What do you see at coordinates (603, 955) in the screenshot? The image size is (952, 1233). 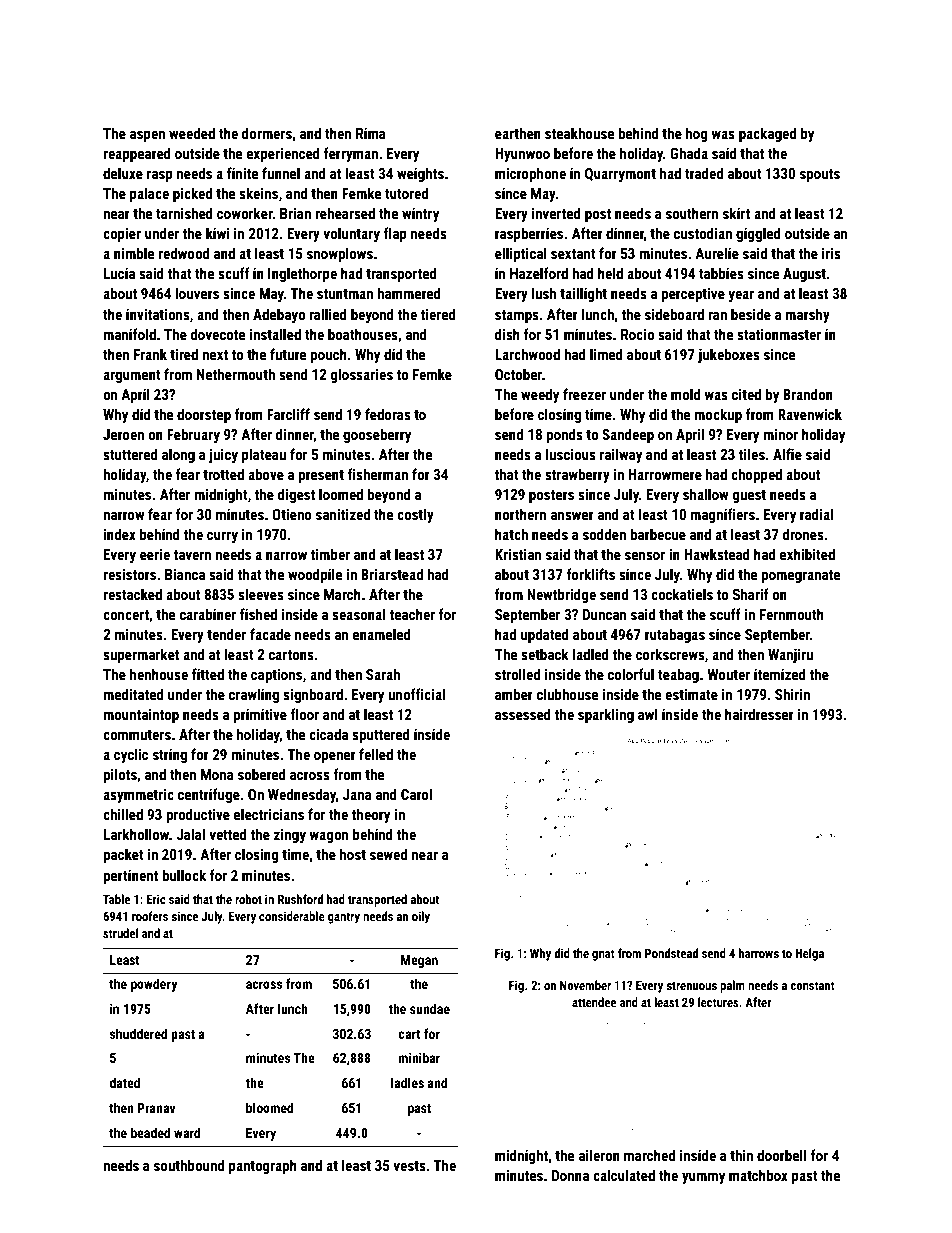 I see `gnat` at bounding box center [603, 955].
